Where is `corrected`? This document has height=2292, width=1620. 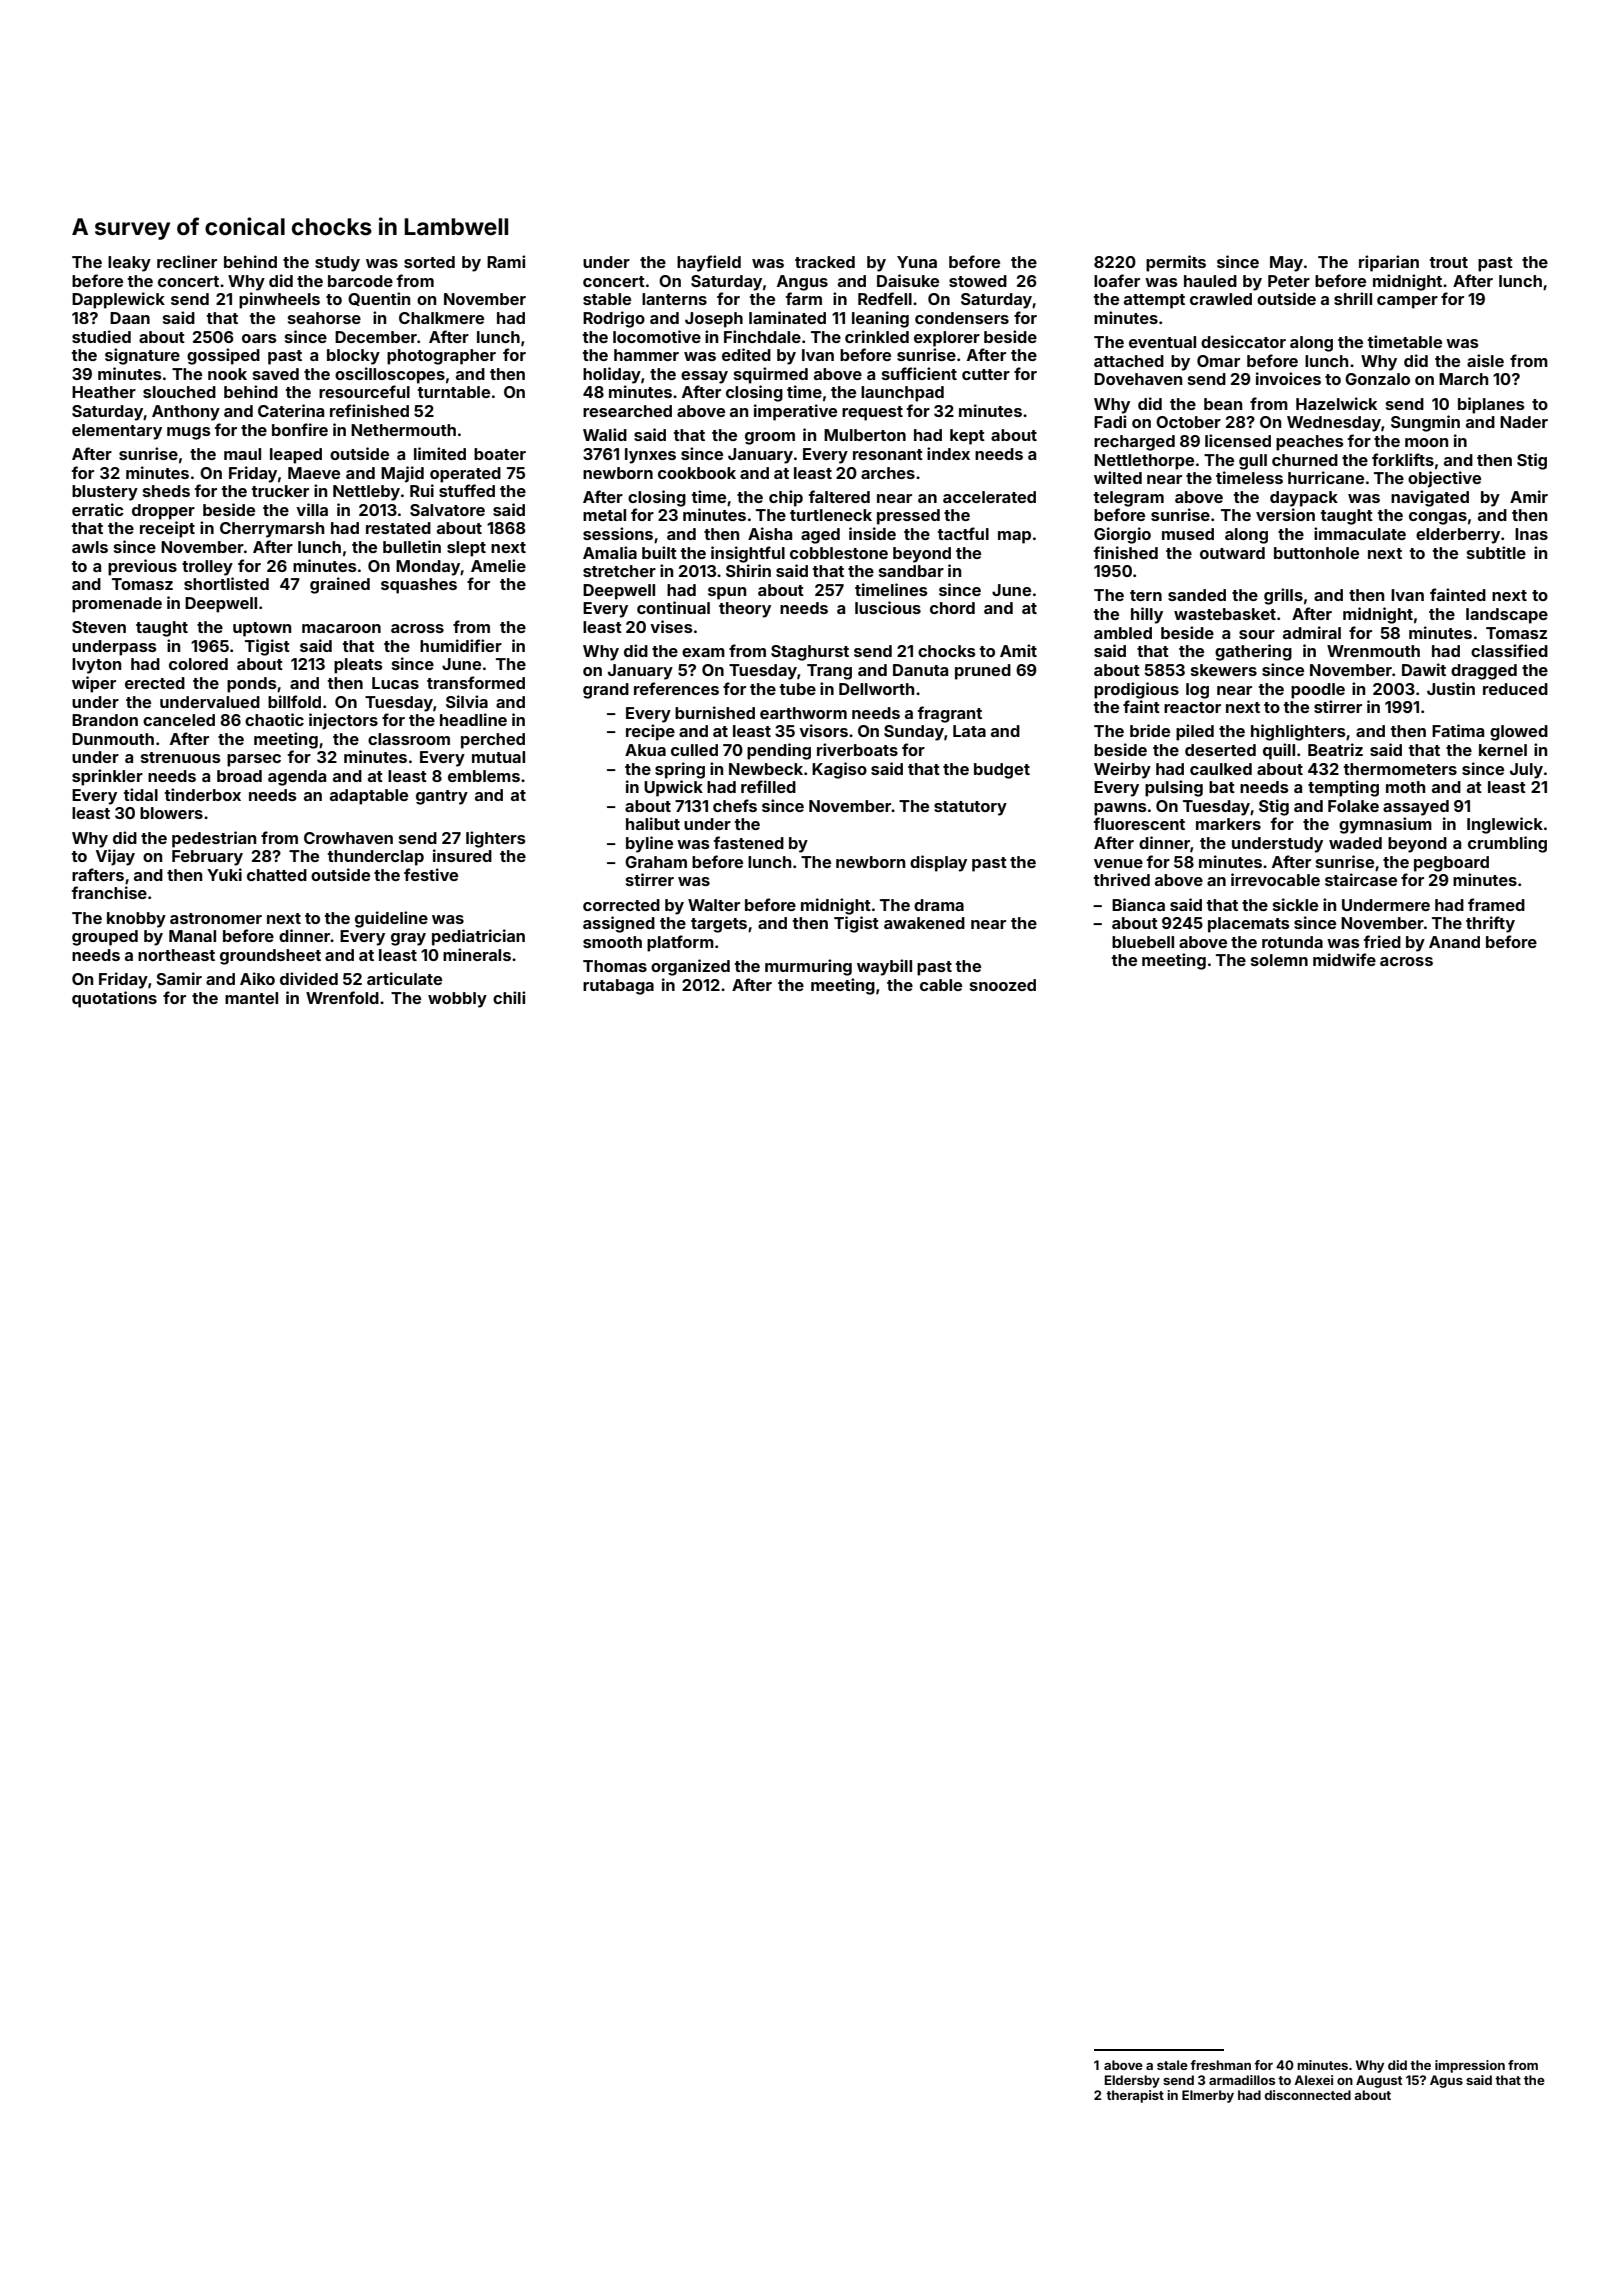
corrected is located at coordinates (621, 905).
